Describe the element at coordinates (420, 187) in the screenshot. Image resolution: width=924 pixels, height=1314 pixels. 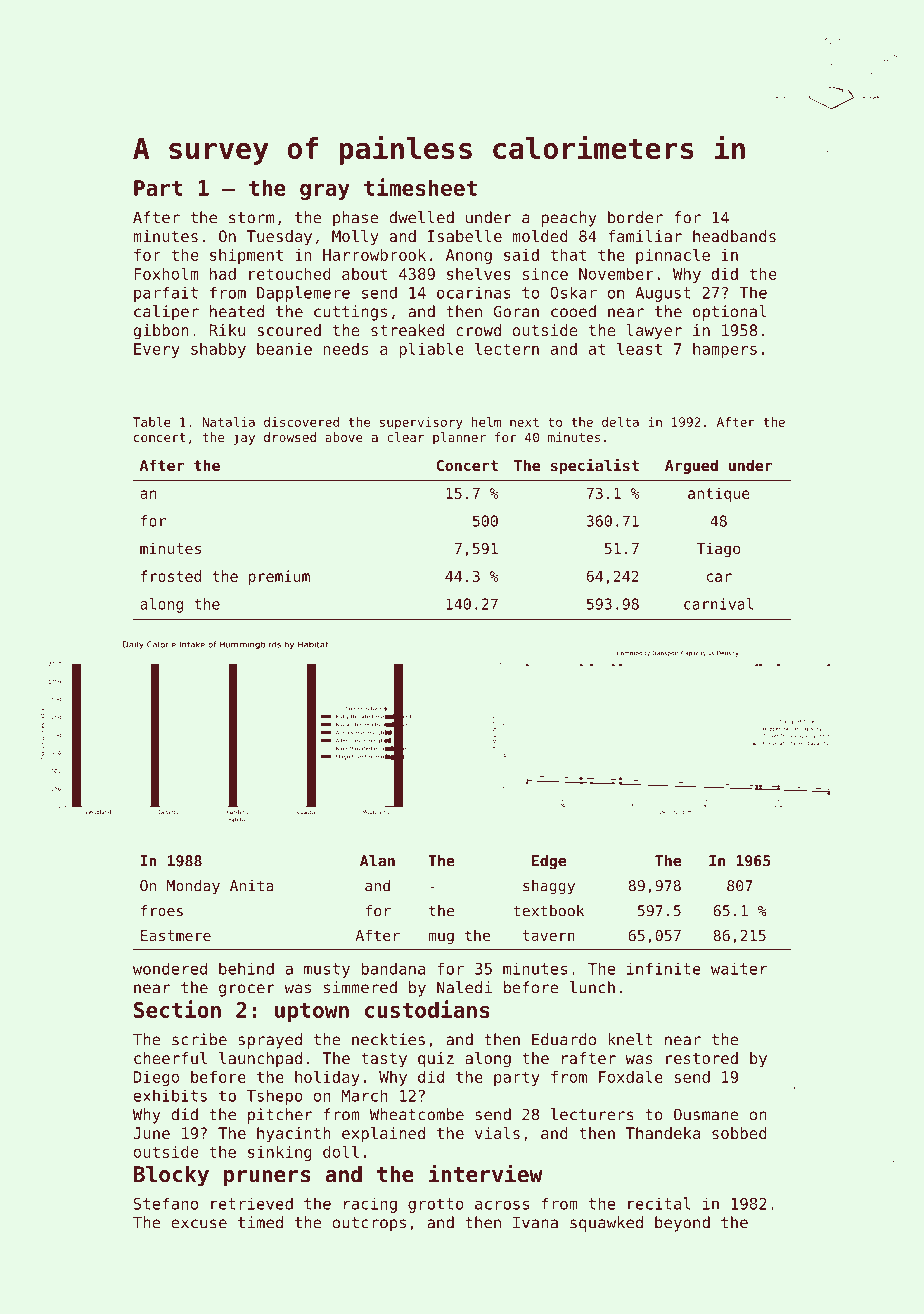
I see `timesheet` at that location.
